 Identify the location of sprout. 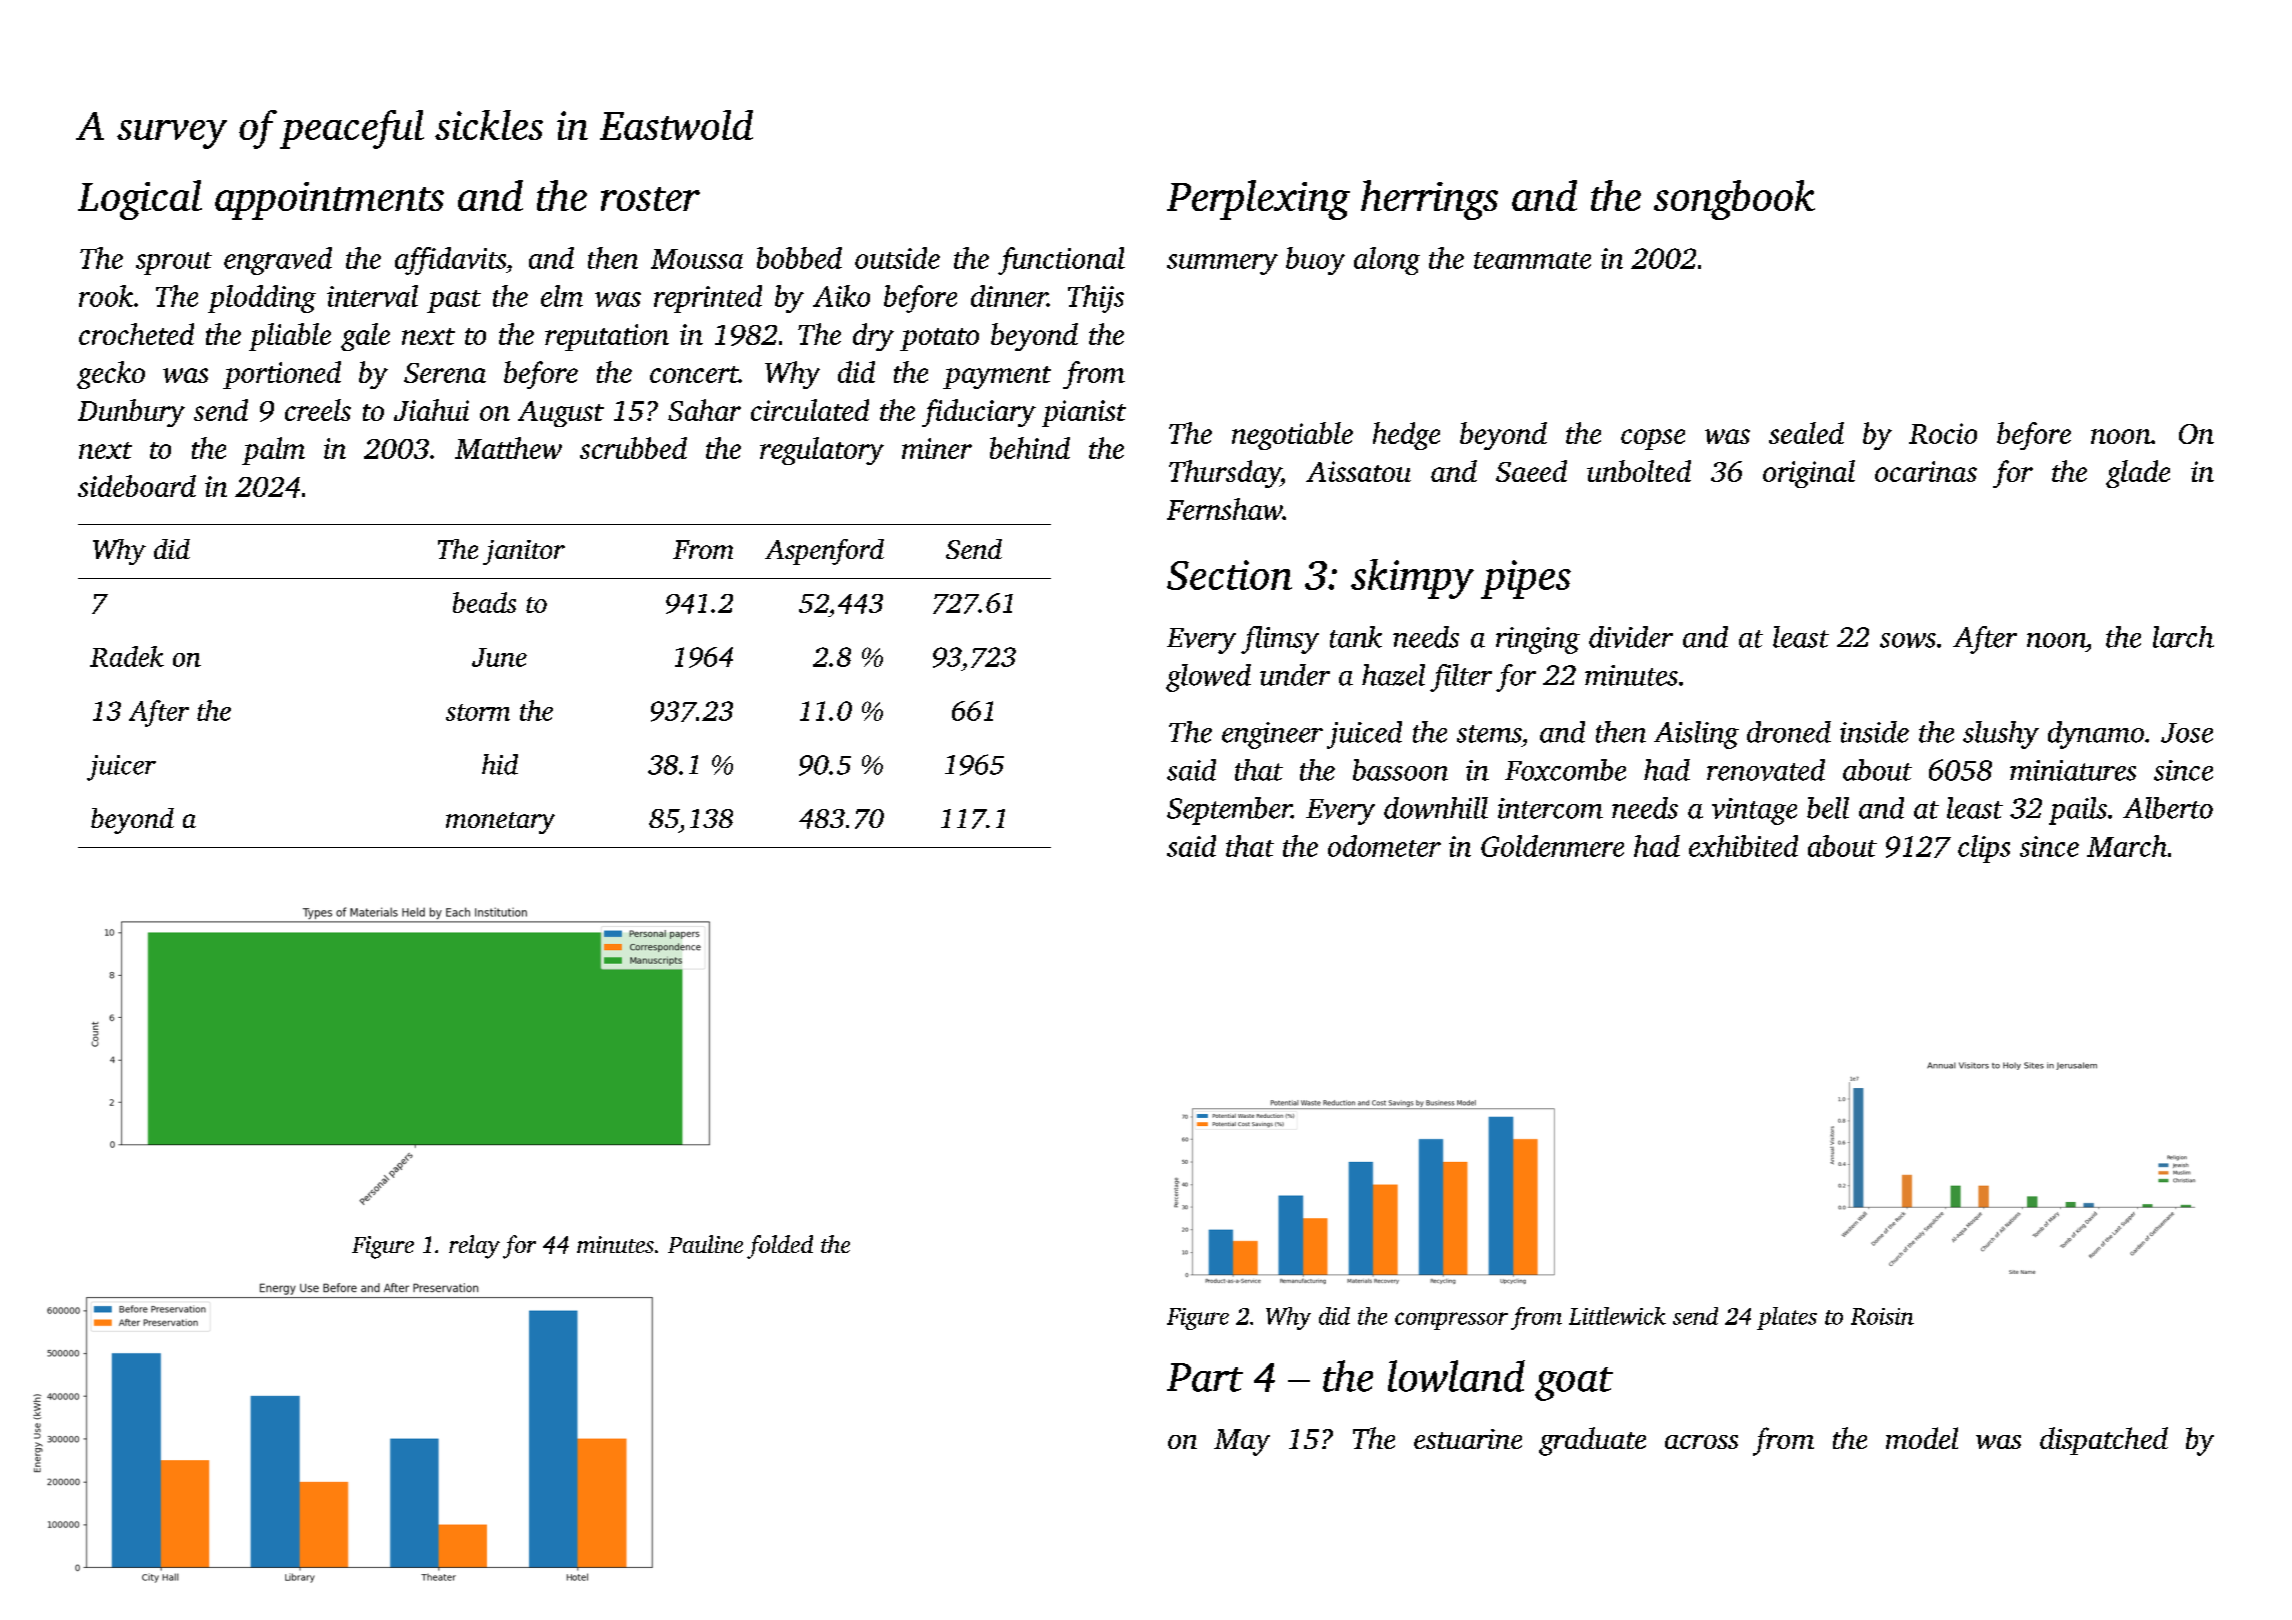
(174, 263).
